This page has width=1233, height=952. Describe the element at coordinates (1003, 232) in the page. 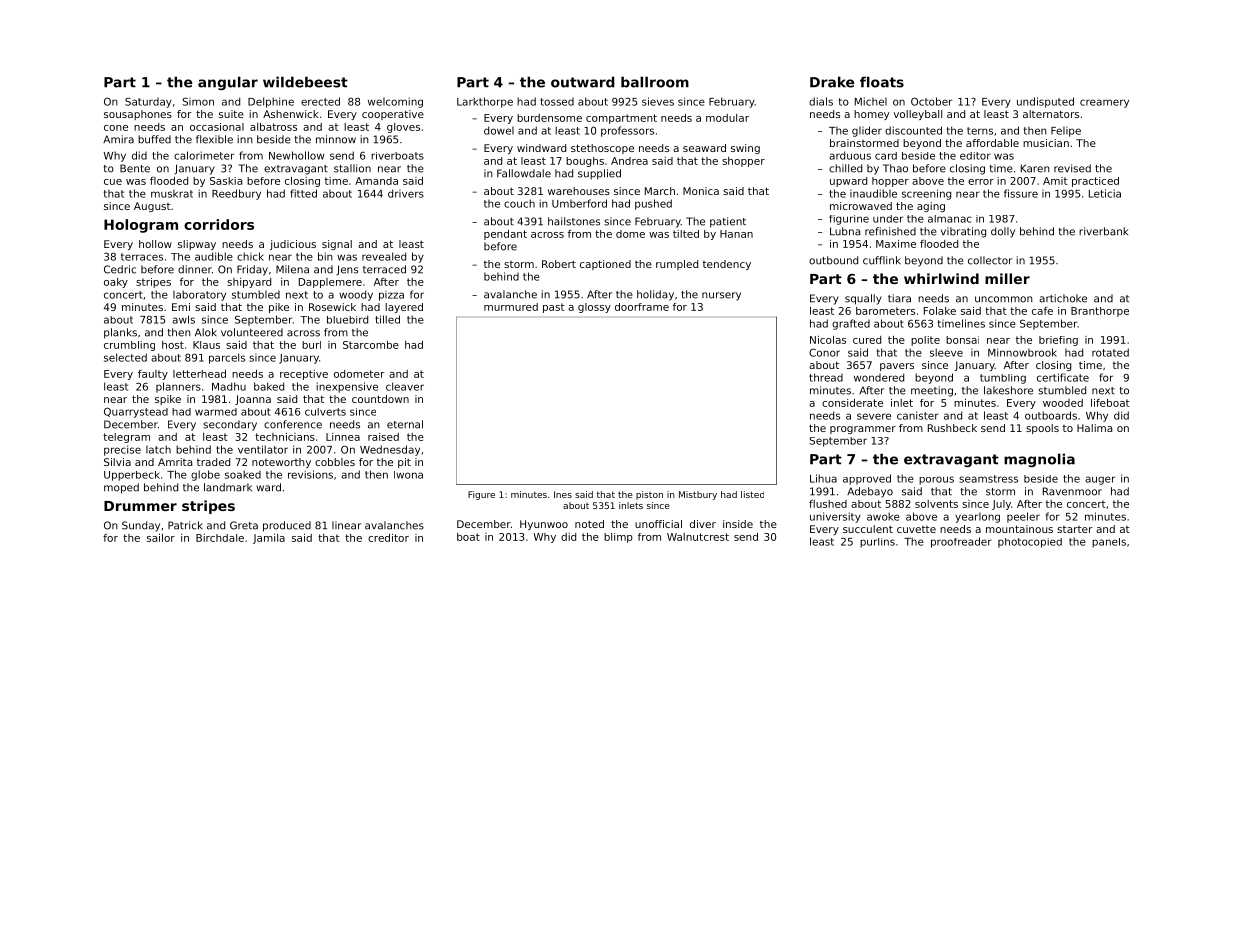

I see `dolly` at that location.
